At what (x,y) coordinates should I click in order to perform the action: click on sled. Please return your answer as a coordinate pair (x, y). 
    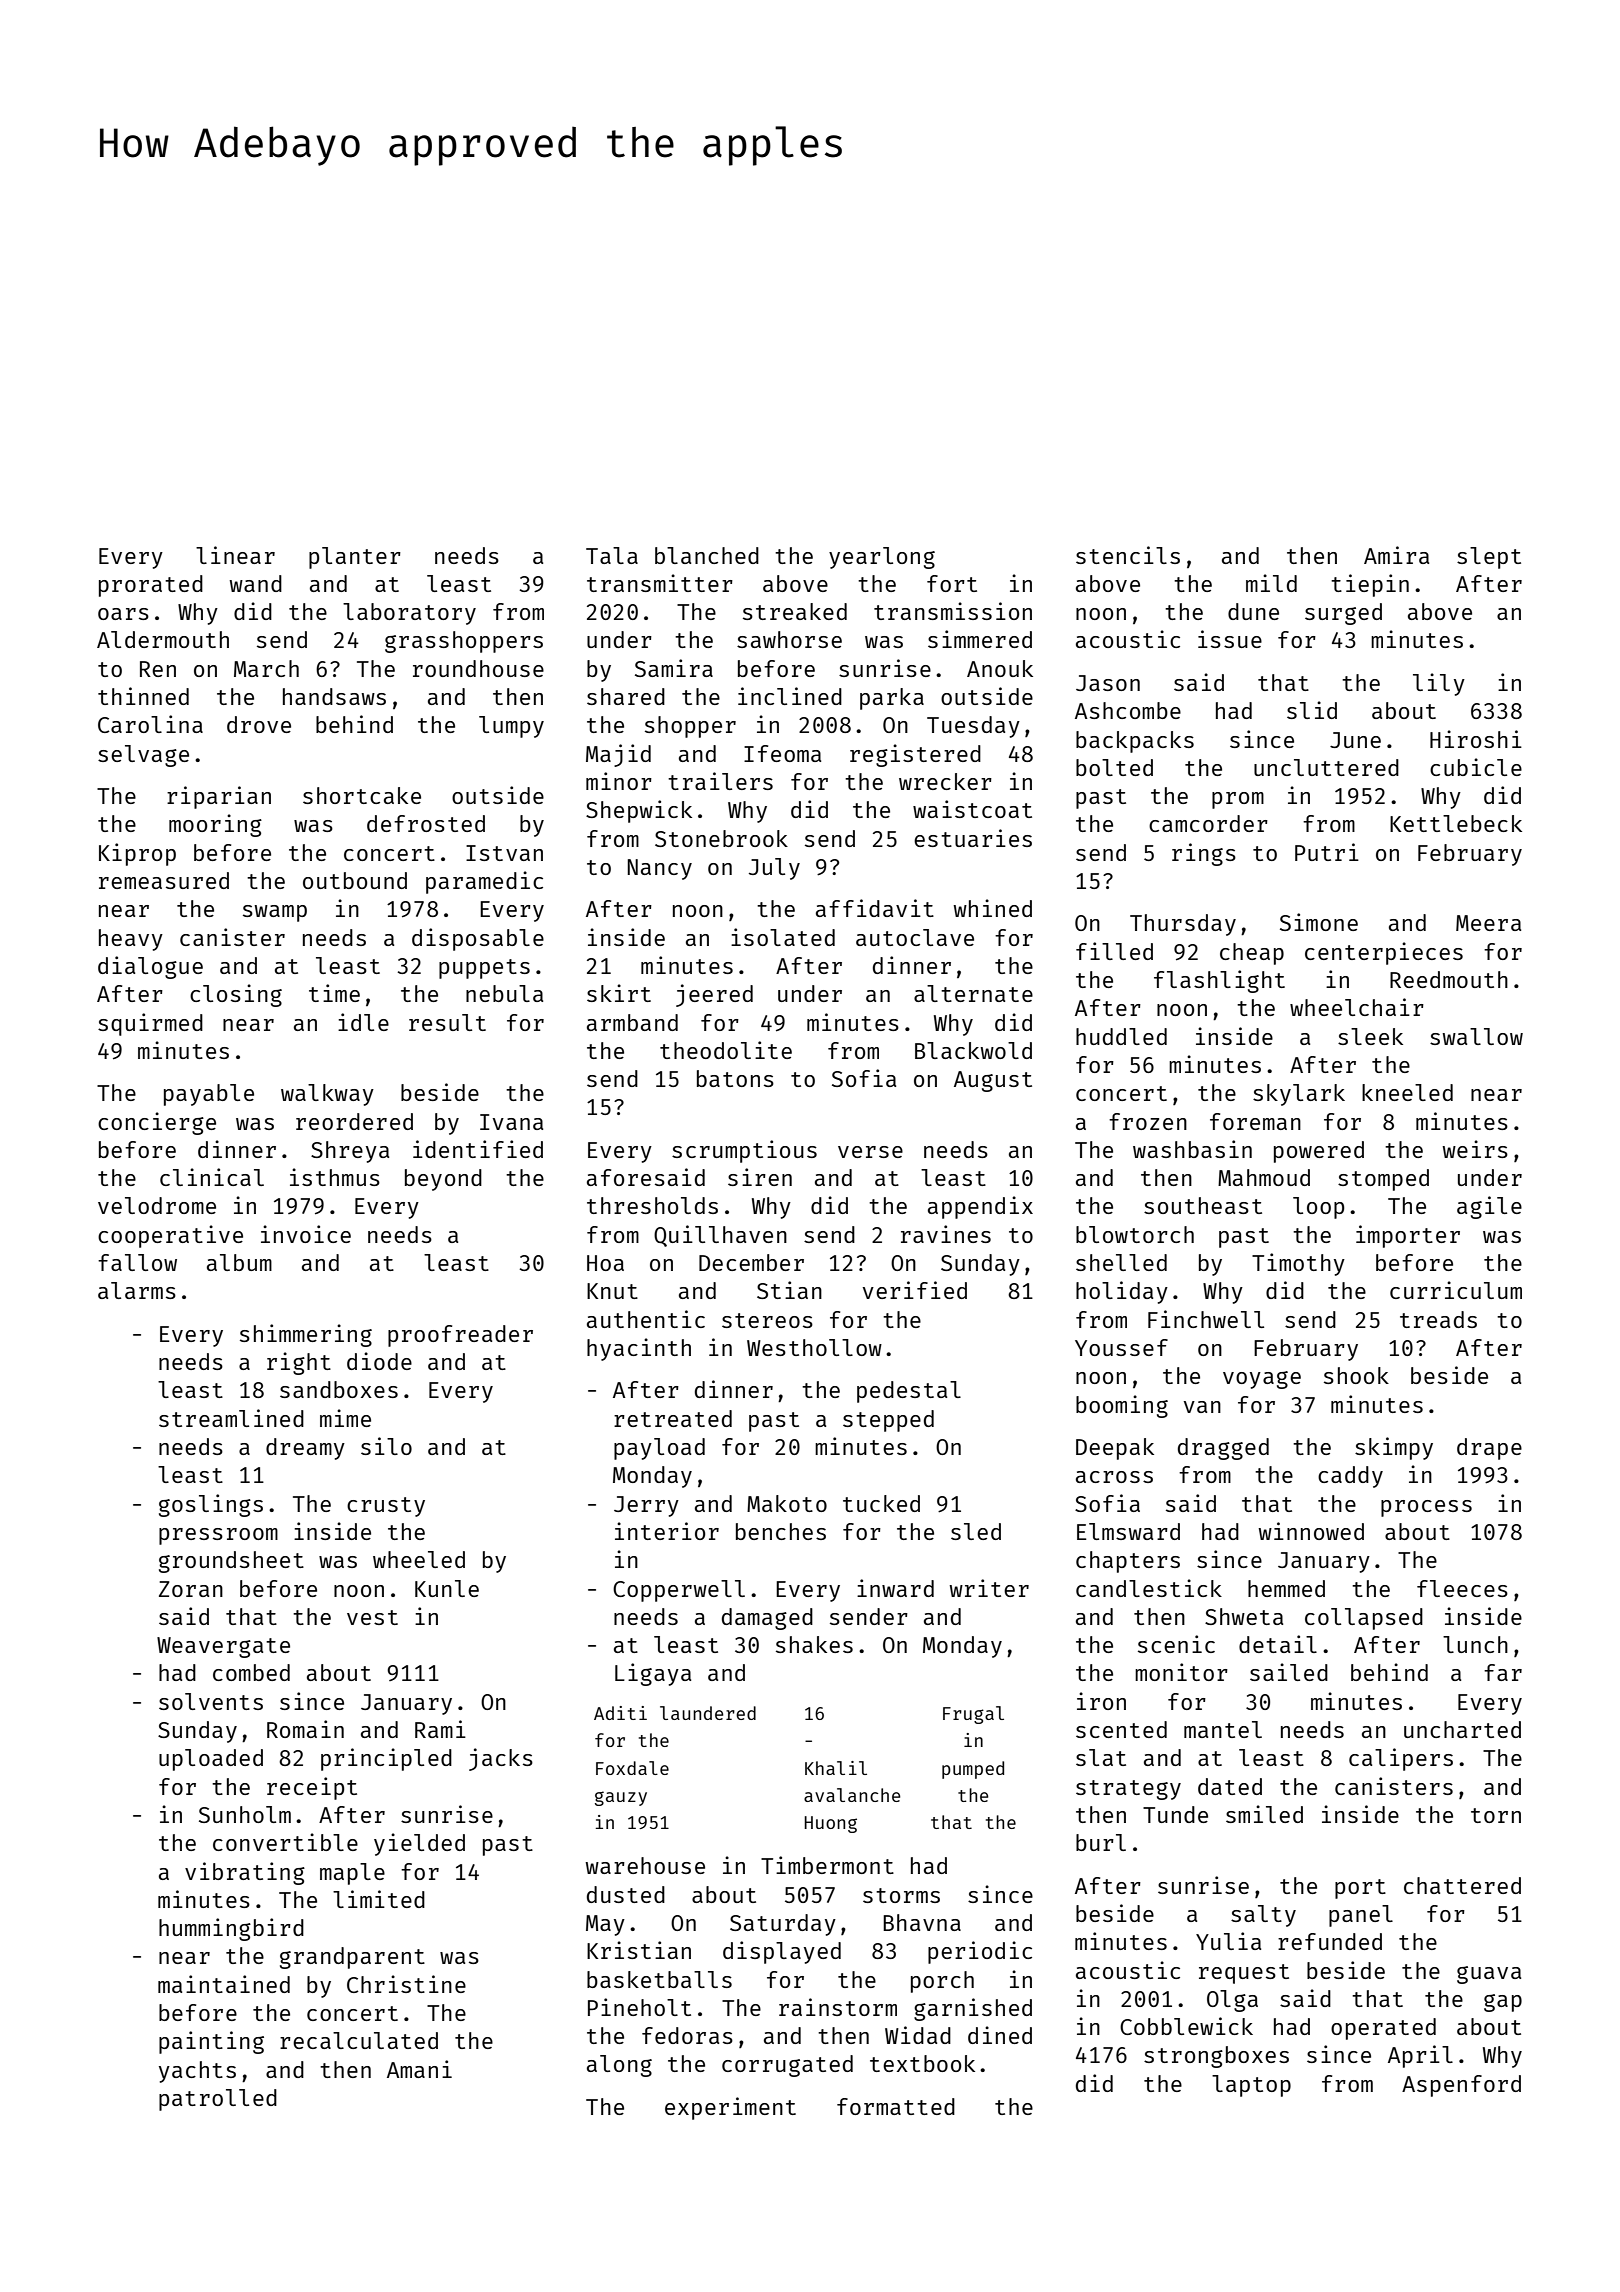
    Looking at the image, I should click on (976, 1531).
